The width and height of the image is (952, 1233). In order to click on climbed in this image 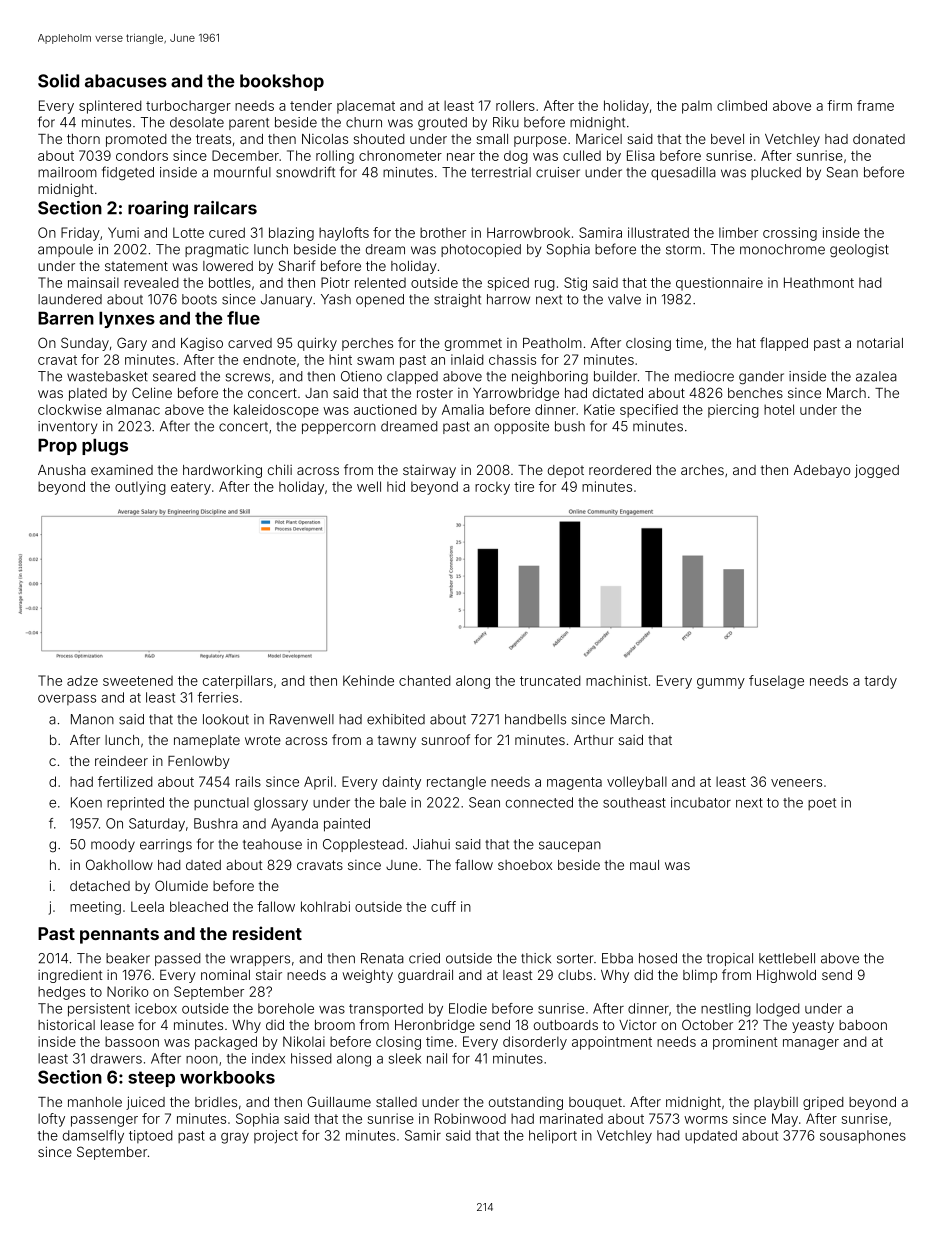, I will do `click(742, 105)`.
